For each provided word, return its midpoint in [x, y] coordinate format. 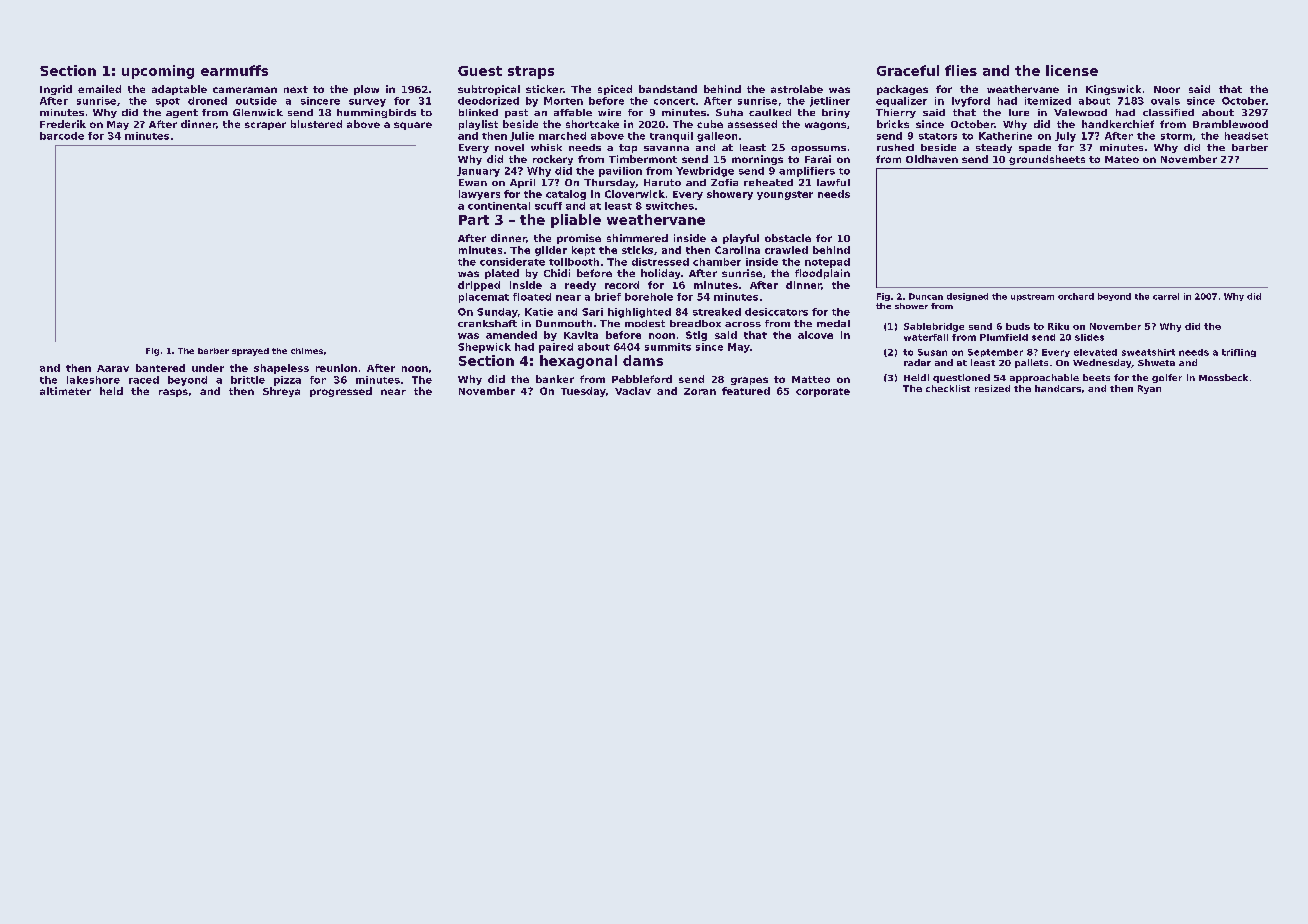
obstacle [788, 238]
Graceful [908, 70]
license [1072, 70]
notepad [827, 263]
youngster [785, 195]
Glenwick [258, 112]
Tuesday [583, 392]
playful [741, 239]
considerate [512, 262]
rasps [173, 393]
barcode [62, 136]
